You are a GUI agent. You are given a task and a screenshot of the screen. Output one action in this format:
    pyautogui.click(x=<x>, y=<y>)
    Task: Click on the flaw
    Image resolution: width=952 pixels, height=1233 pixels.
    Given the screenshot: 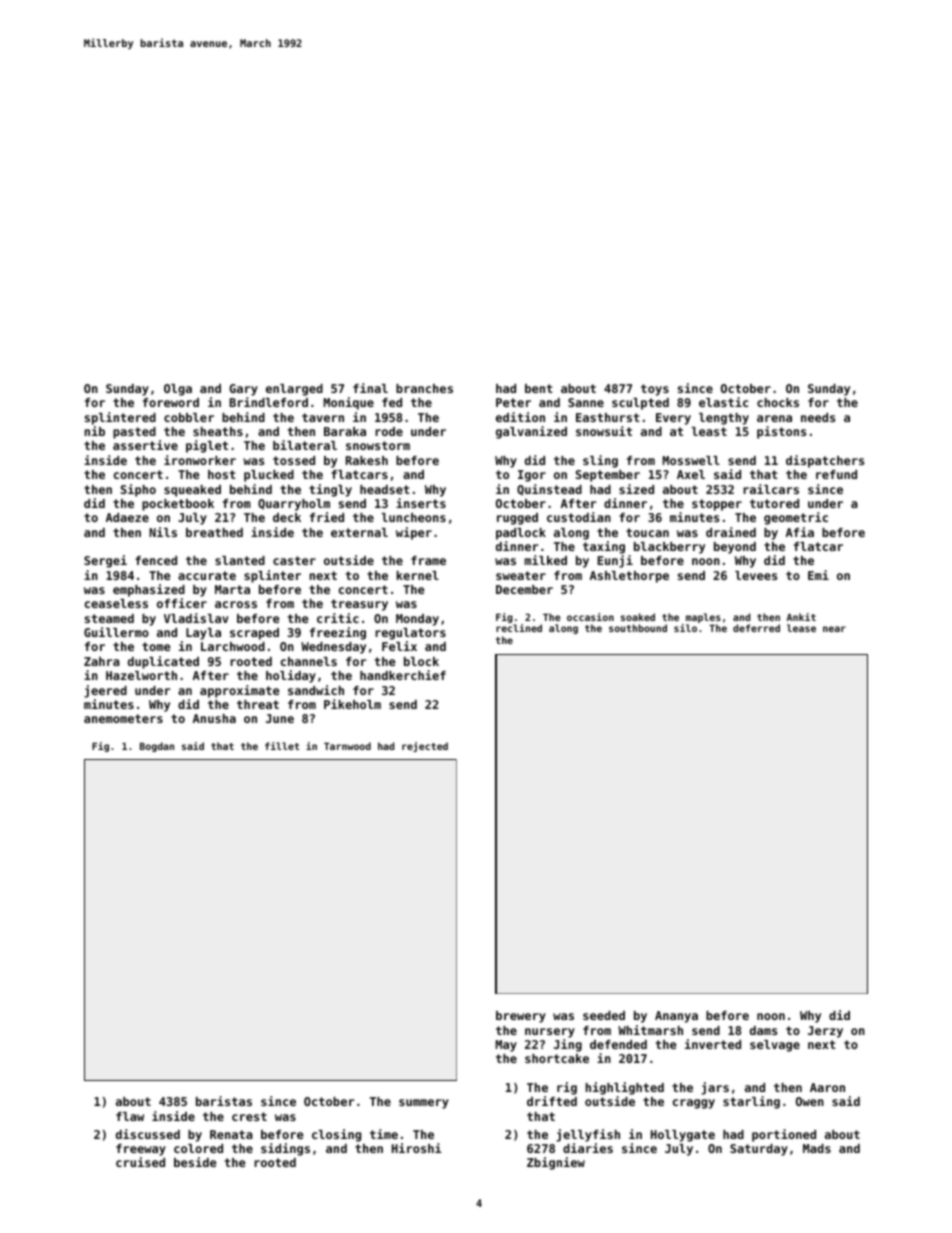 What is the action you would take?
    pyautogui.click(x=130, y=1116)
